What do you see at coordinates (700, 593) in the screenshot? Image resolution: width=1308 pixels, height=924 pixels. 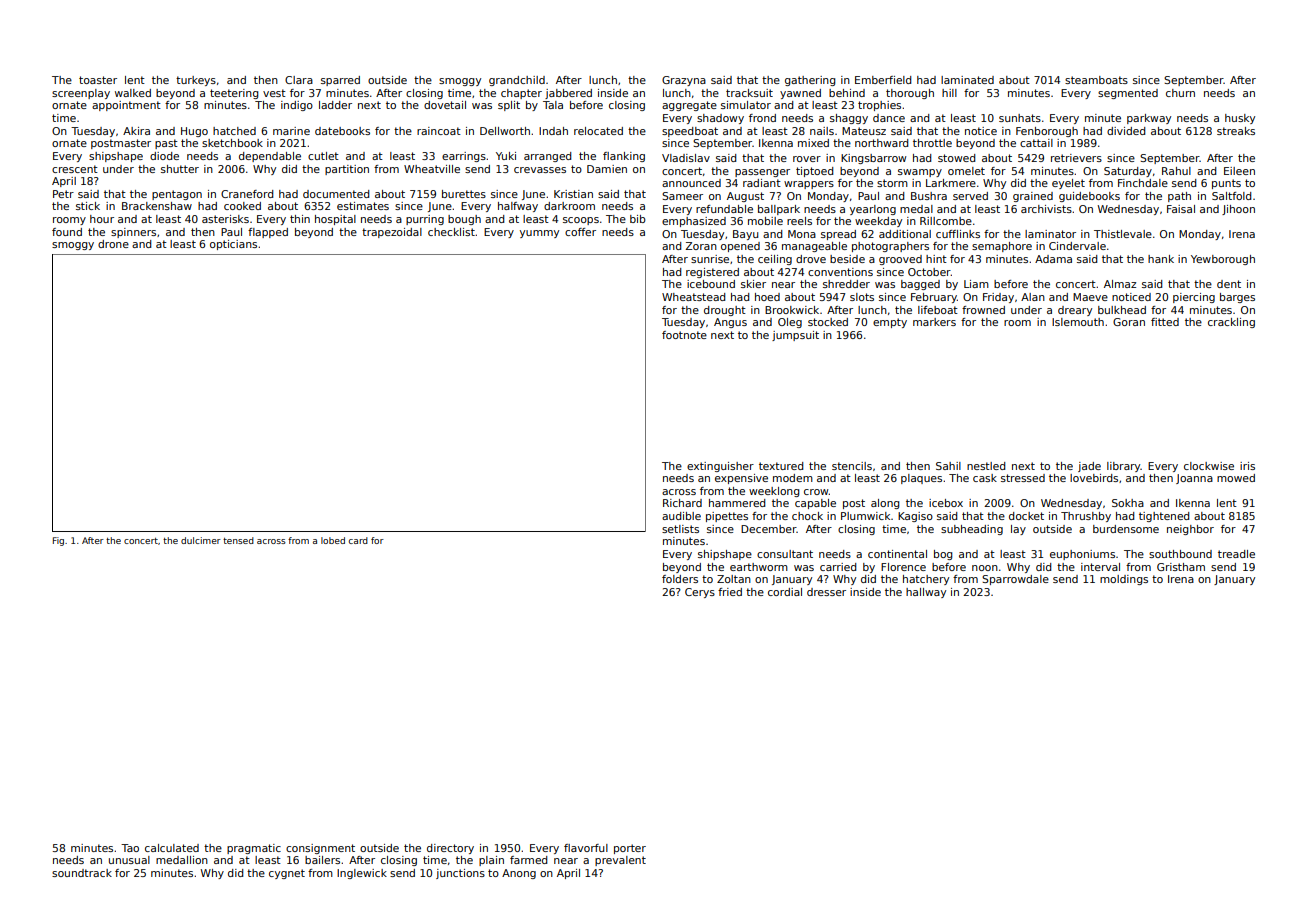 I see `Cerys` at bounding box center [700, 593].
